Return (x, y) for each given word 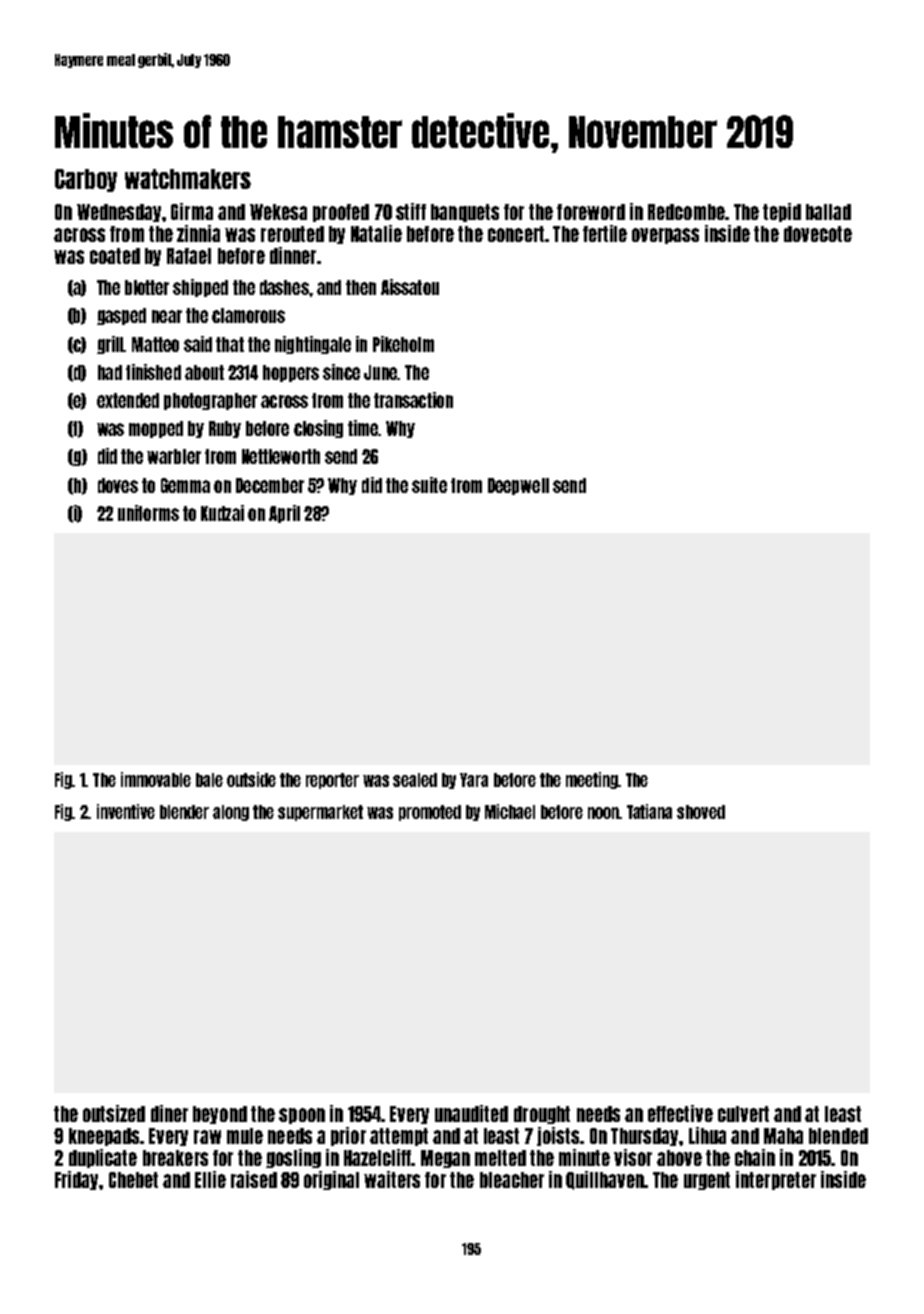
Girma (192, 211)
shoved (701, 812)
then (361, 287)
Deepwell (518, 486)
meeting (592, 780)
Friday (76, 1180)
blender (184, 812)
